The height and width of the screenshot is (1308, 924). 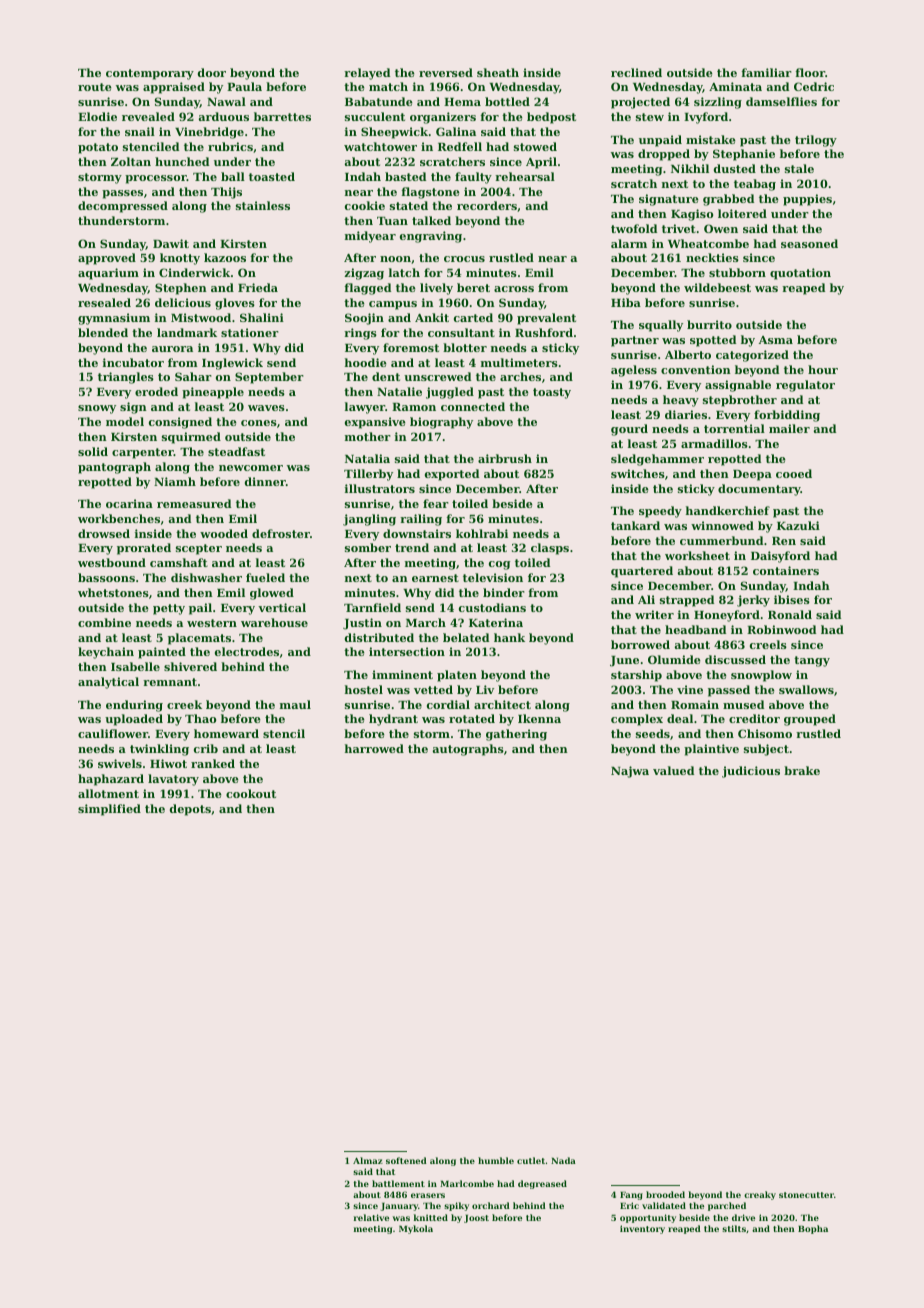 What do you see at coordinates (224, 533) in the screenshot?
I see `wooded` at bounding box center [224, 533].
